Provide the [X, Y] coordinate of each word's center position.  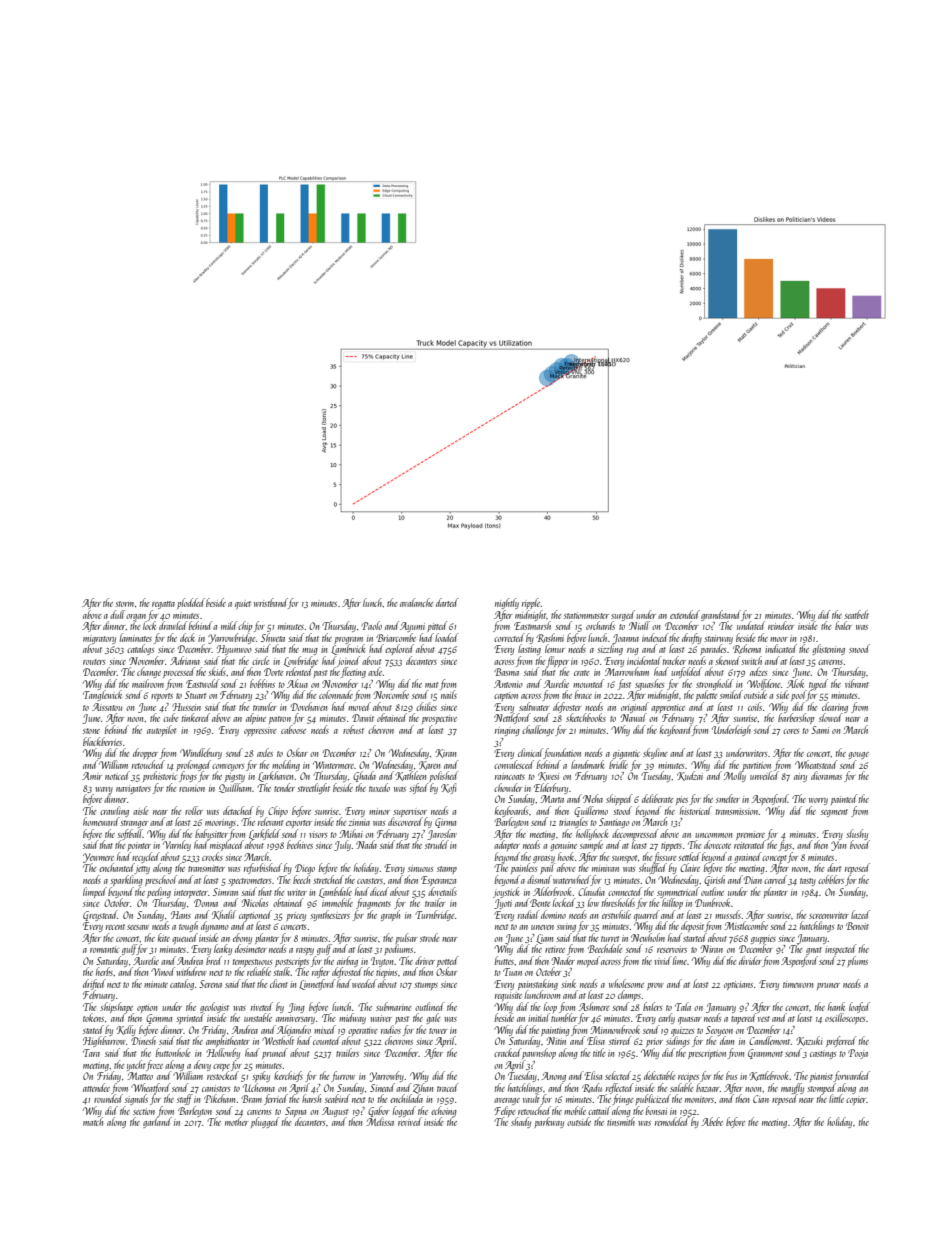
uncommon [713, 835]
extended [685, 614]
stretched [328, 879]
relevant [270, 822]
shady [521, 1122]
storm [124, 604]
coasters [370, 881]
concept [774, 859]
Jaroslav [442, 834]
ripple [531, 603]
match [93, 1121]
